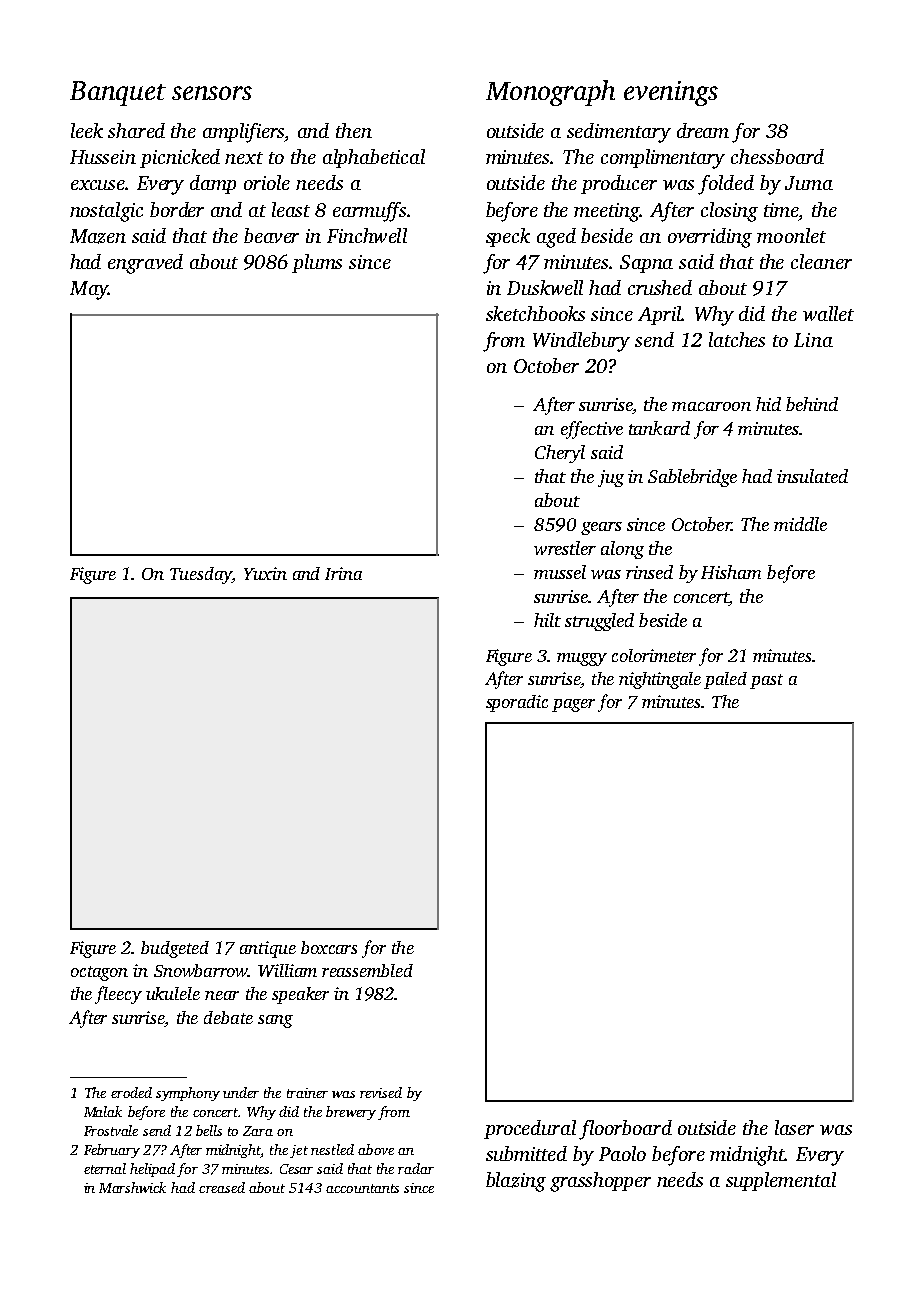 The image size is (924, 1314). Describe the element at coordinates (725, 680) in the image. I see `paled` at that location.
